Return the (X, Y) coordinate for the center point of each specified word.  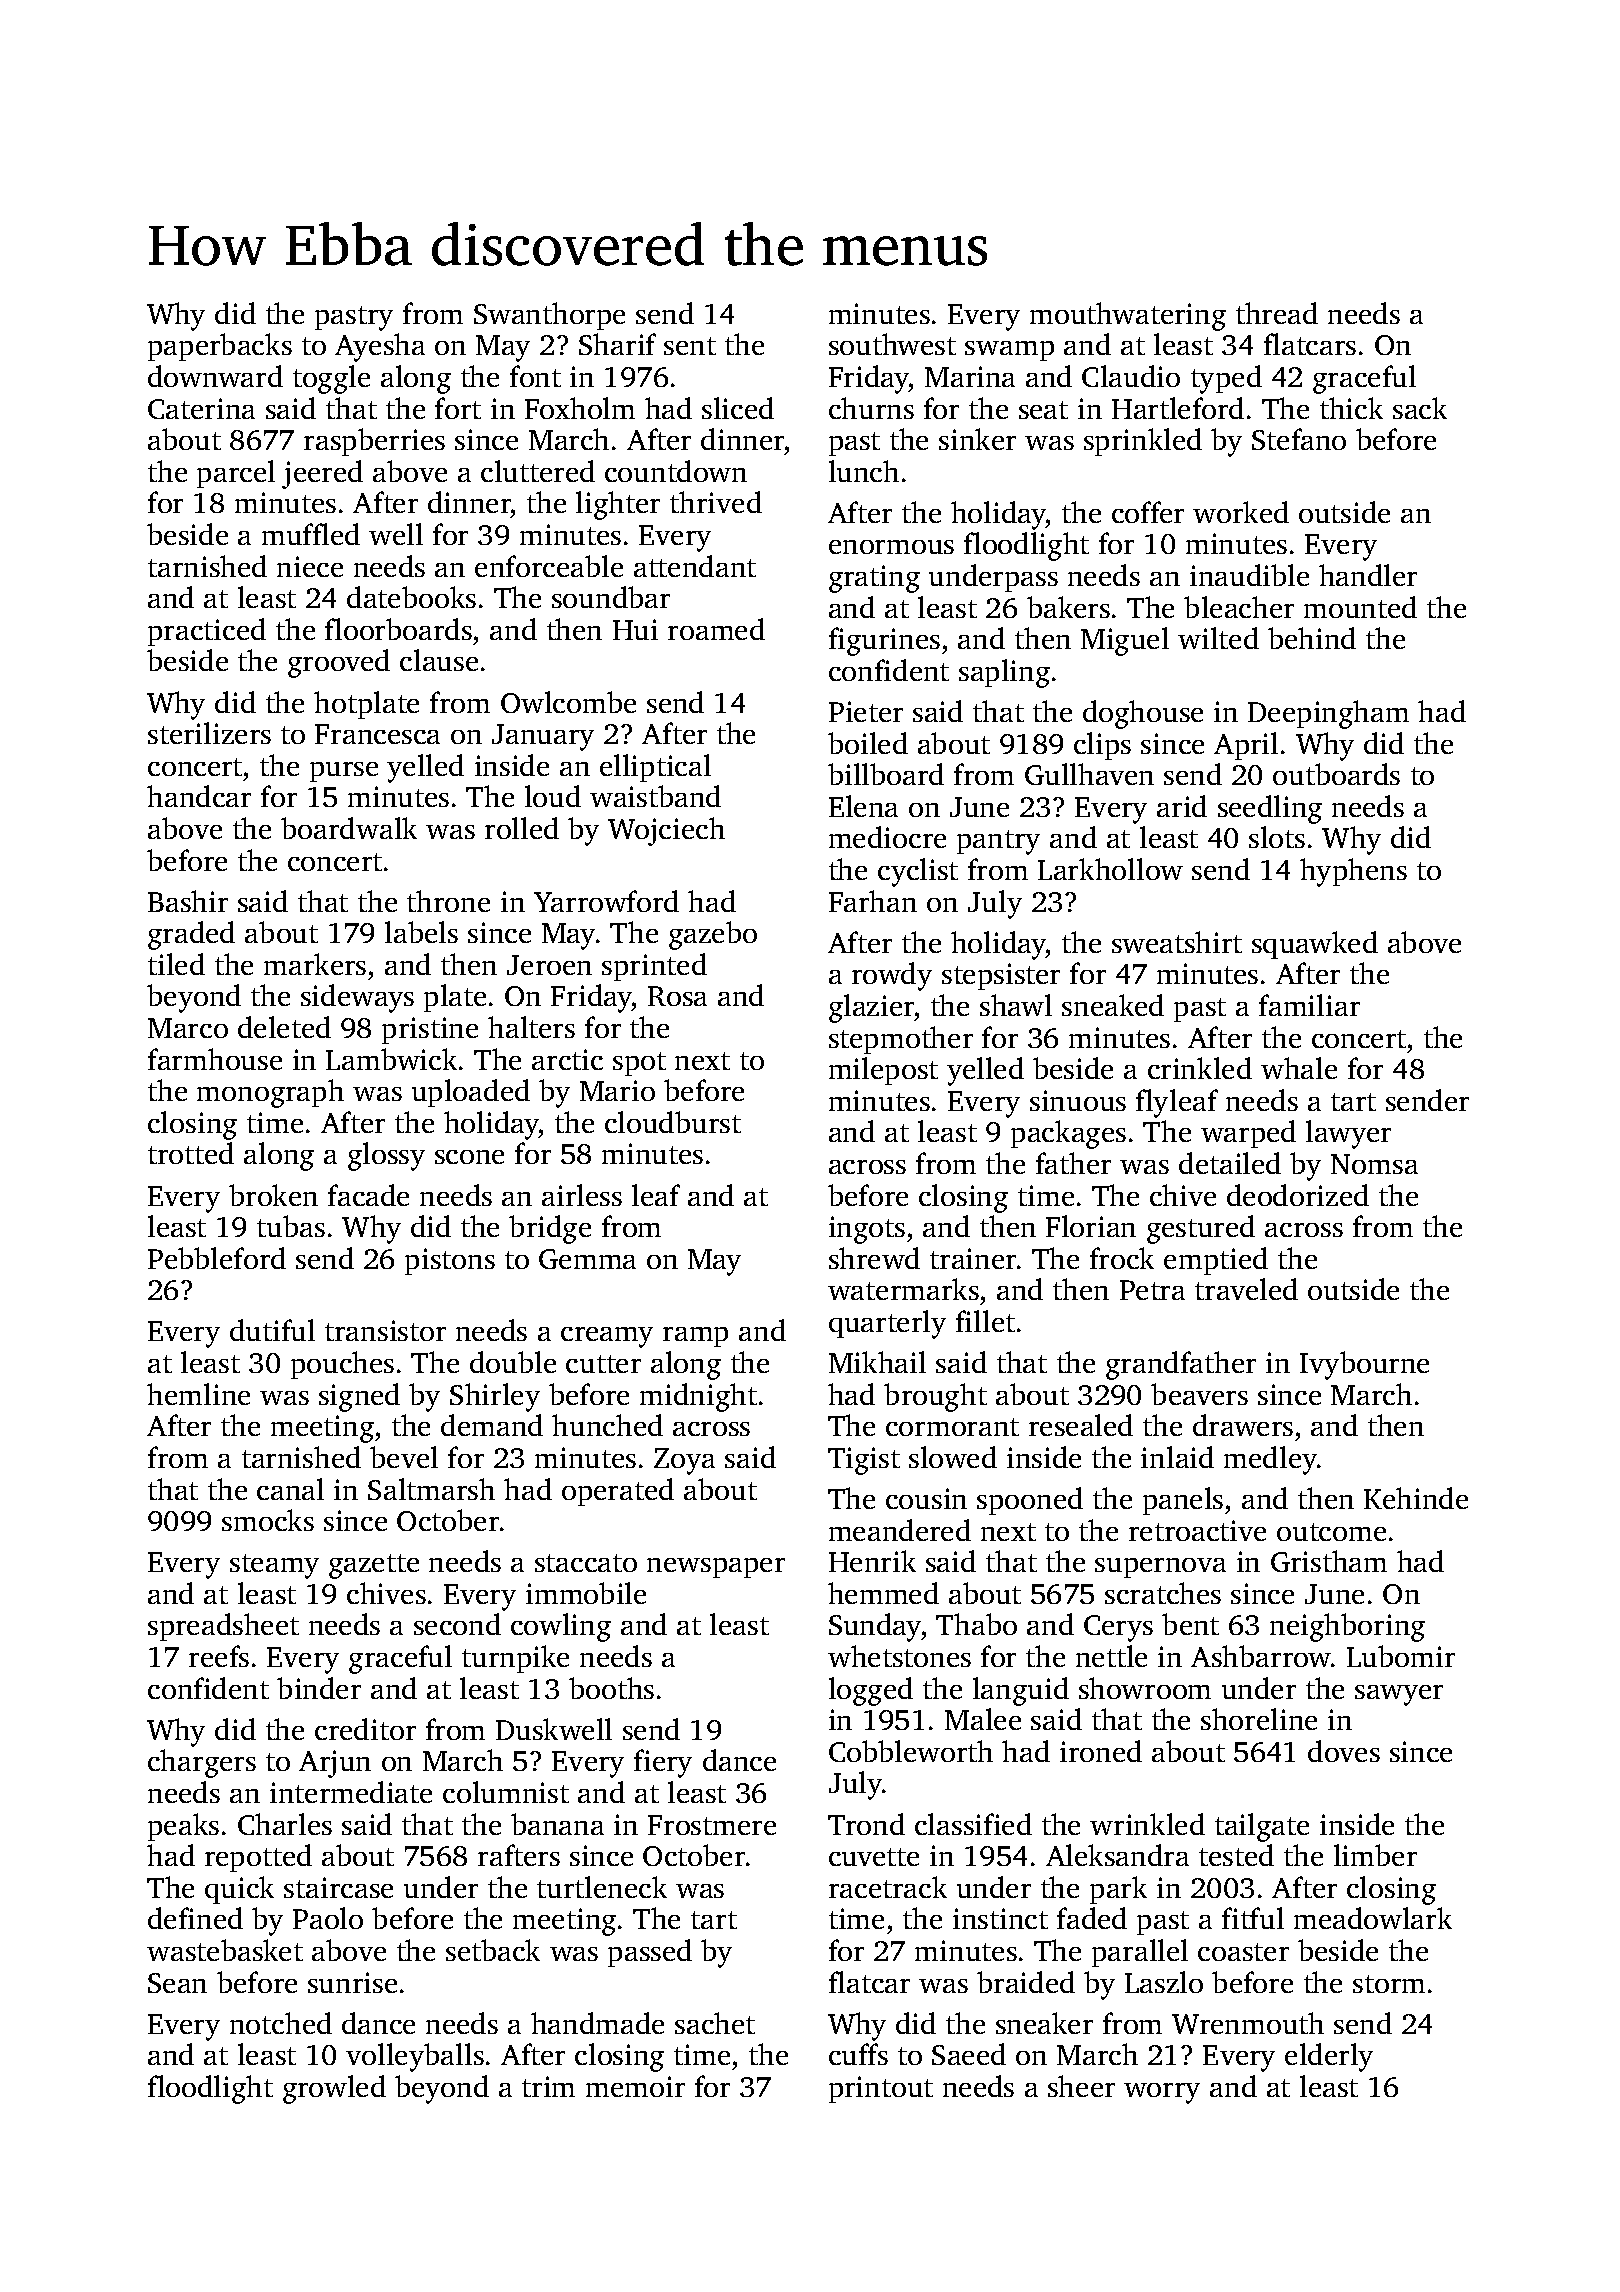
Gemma (587, 1259)
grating (874, 579)
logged (871, 1691)
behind (1312, 638)
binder (319, 1688)
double (513, 1362)
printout (881, 2089)
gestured (1201, 1229)
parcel (236, 474)
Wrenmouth (1248, 2023)
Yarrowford (606, 901)
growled (334, 2089)
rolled (522, 828)
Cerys (1118, 1628)
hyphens (1353, 872)
